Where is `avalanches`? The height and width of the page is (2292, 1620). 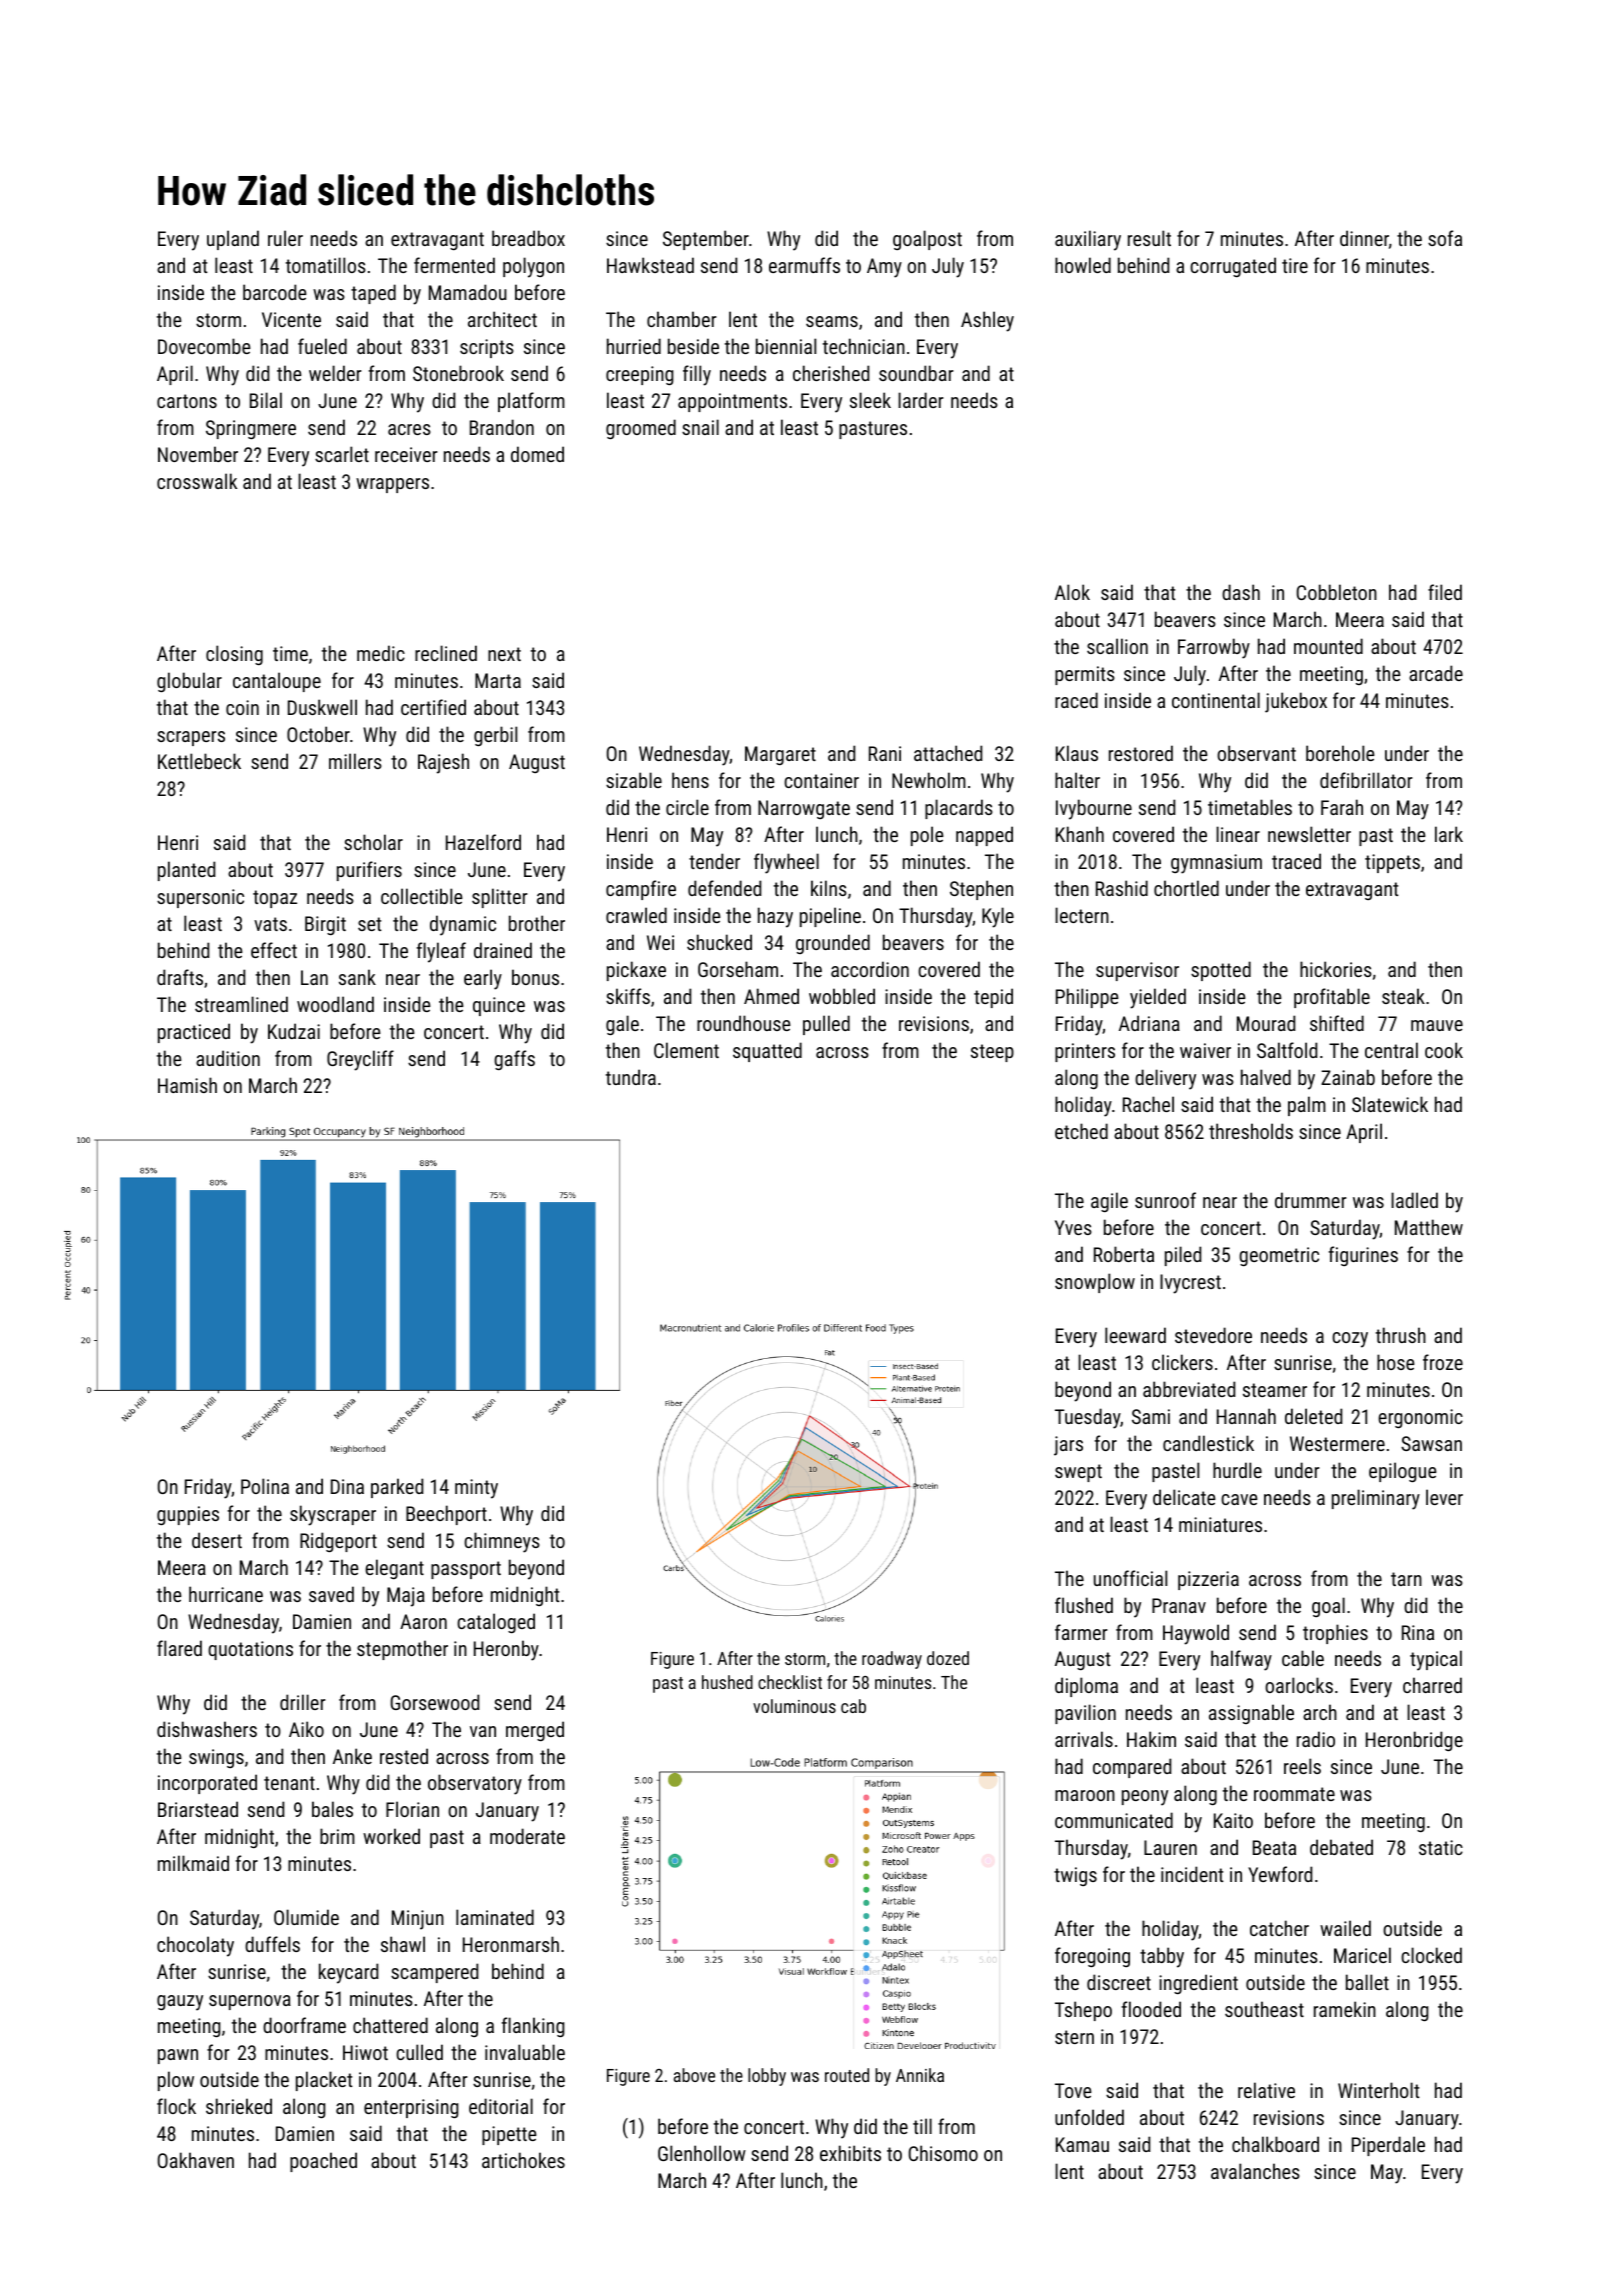 avalanches is located at coordinates (1255, 2171).
